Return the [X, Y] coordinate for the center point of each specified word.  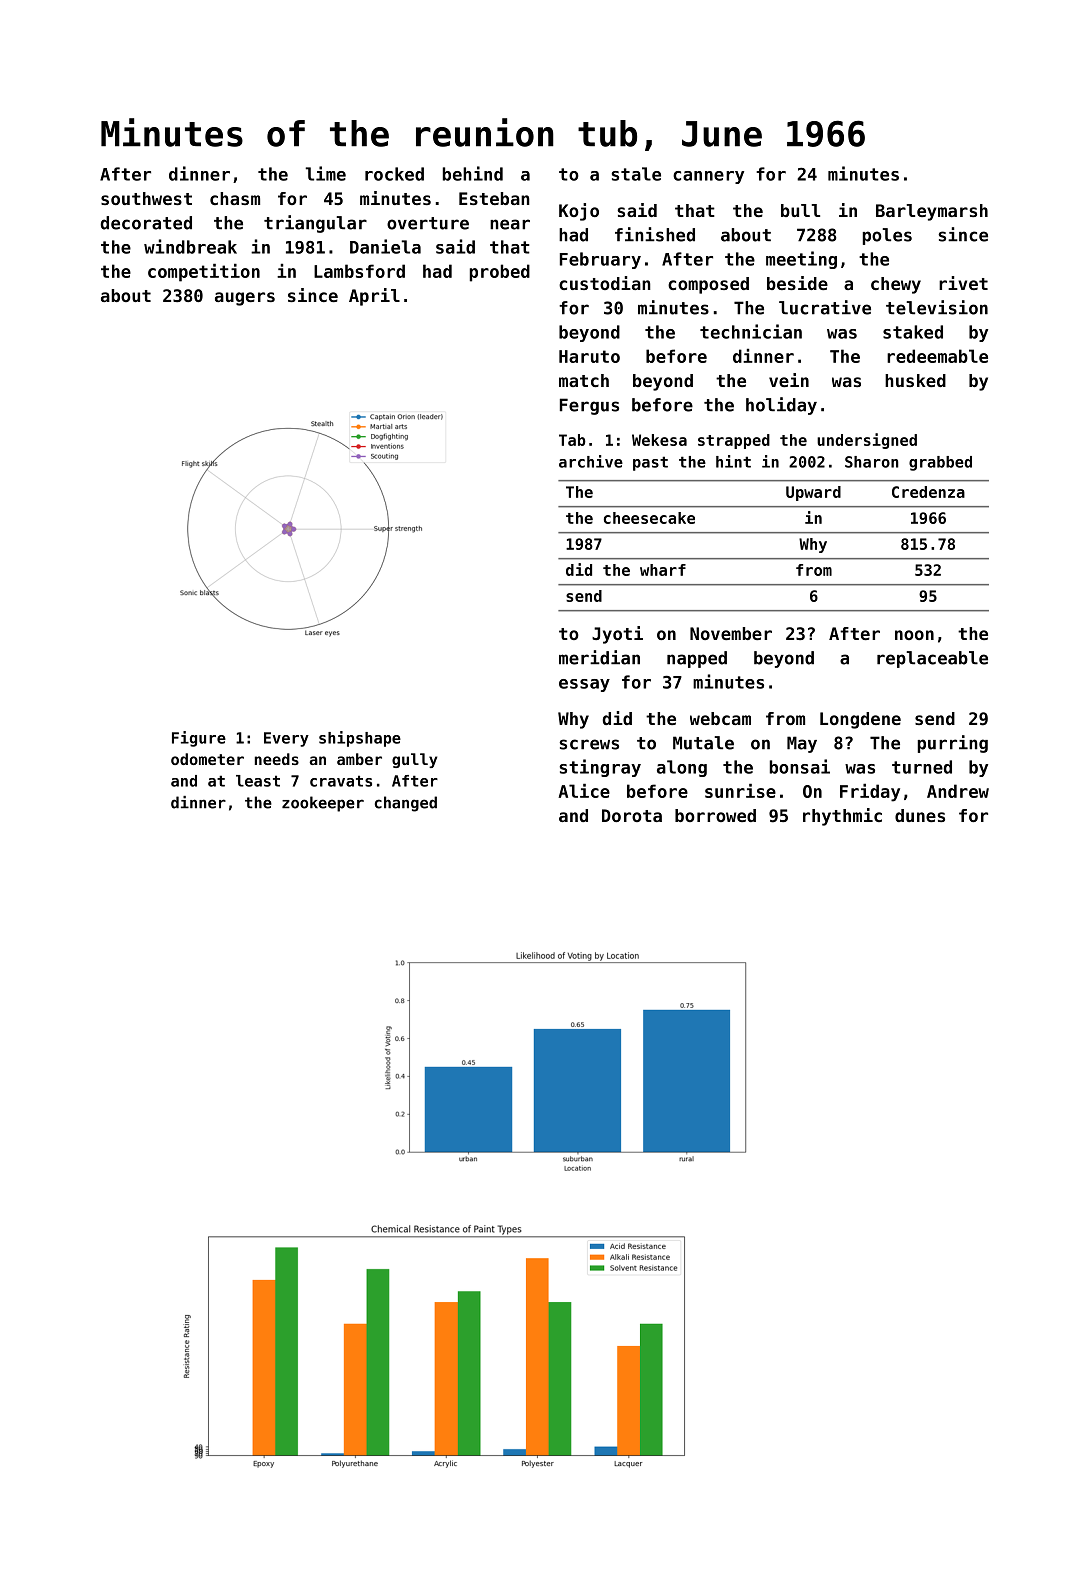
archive [591, 461]
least [258, 781]
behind [473, 173]
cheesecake [649, 518]
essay [584, 685]
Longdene [860, 720]
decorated [146, 223]
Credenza [928, 492]
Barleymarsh [932, 212]
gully [414, 760]
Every [286, 739]
